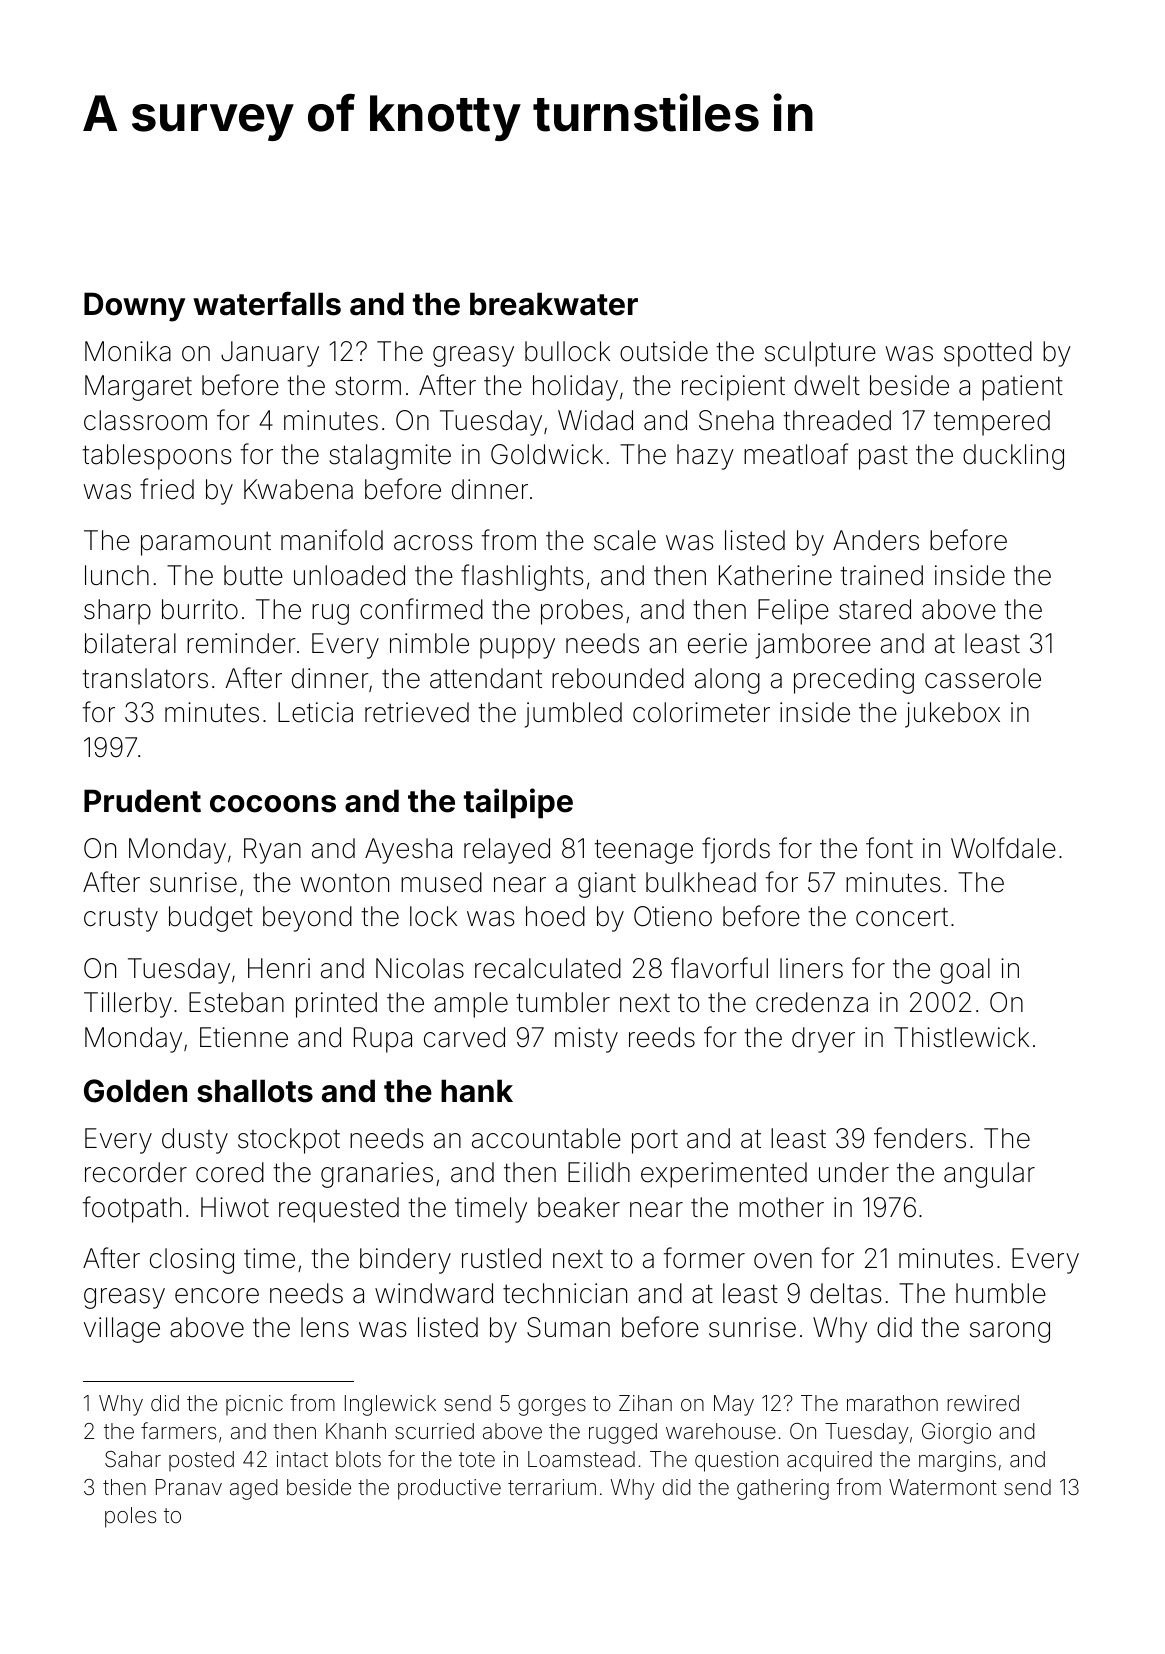 This document has width=1165, height=1654. Describe the element at coordinates (701, 712) in the document. I see `colorimeter` at that location.
